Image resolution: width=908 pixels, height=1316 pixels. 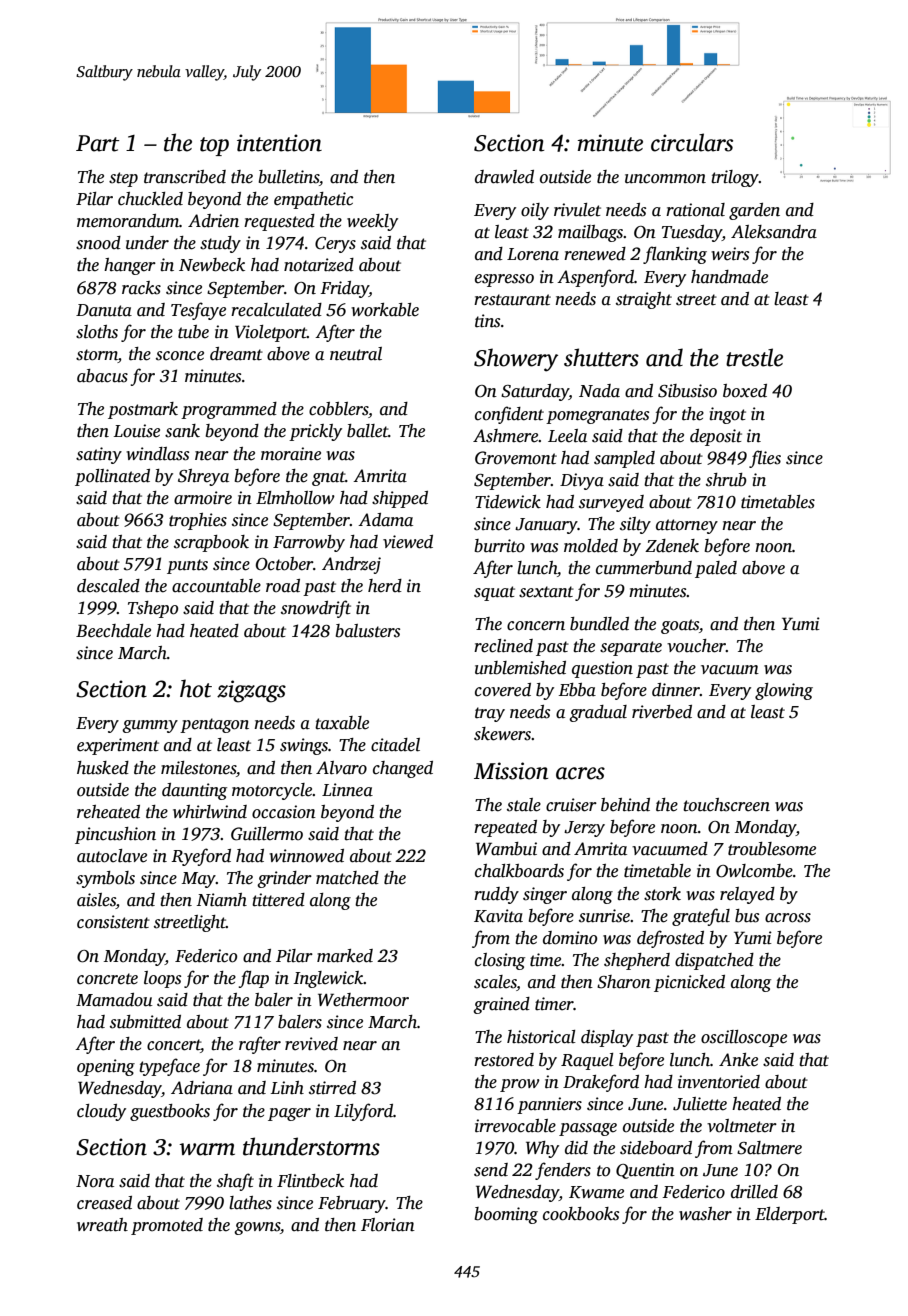 What do you see at coordinates (385, 310) in the image?
I see `workable` at bounding box center [385, 310].
